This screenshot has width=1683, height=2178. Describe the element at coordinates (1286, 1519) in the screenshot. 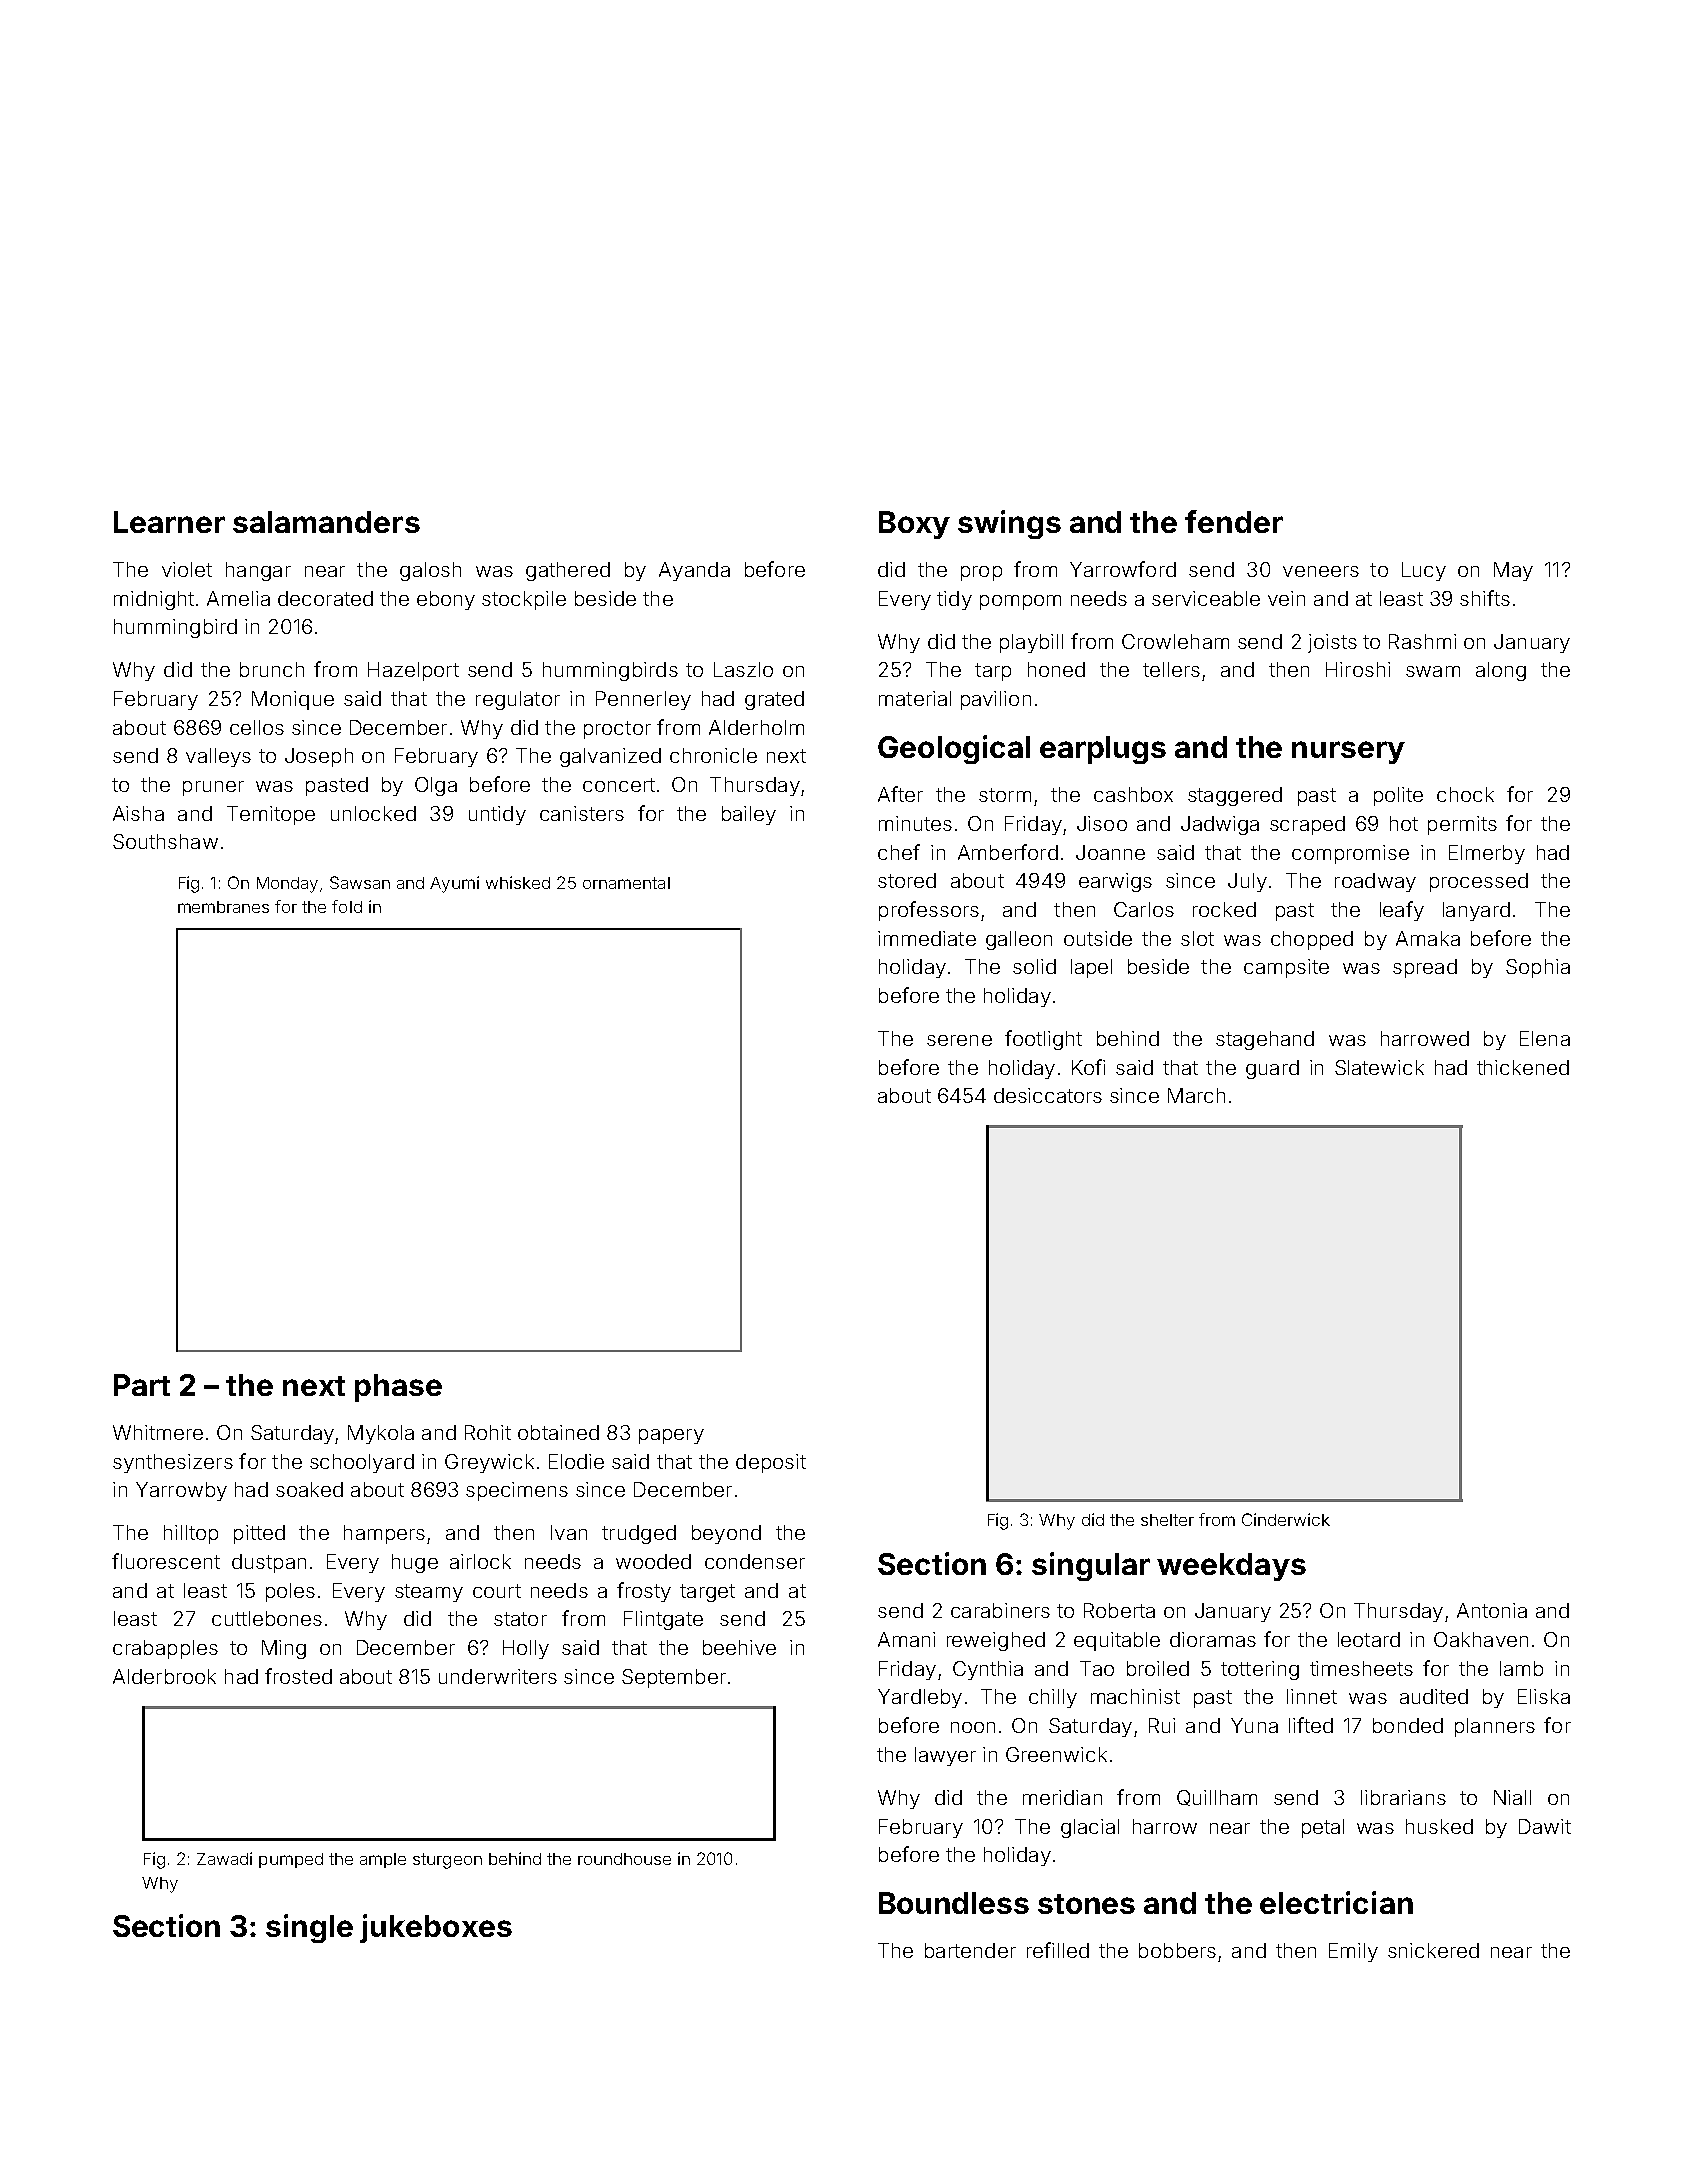

I see `Cinderwick` at that location.
